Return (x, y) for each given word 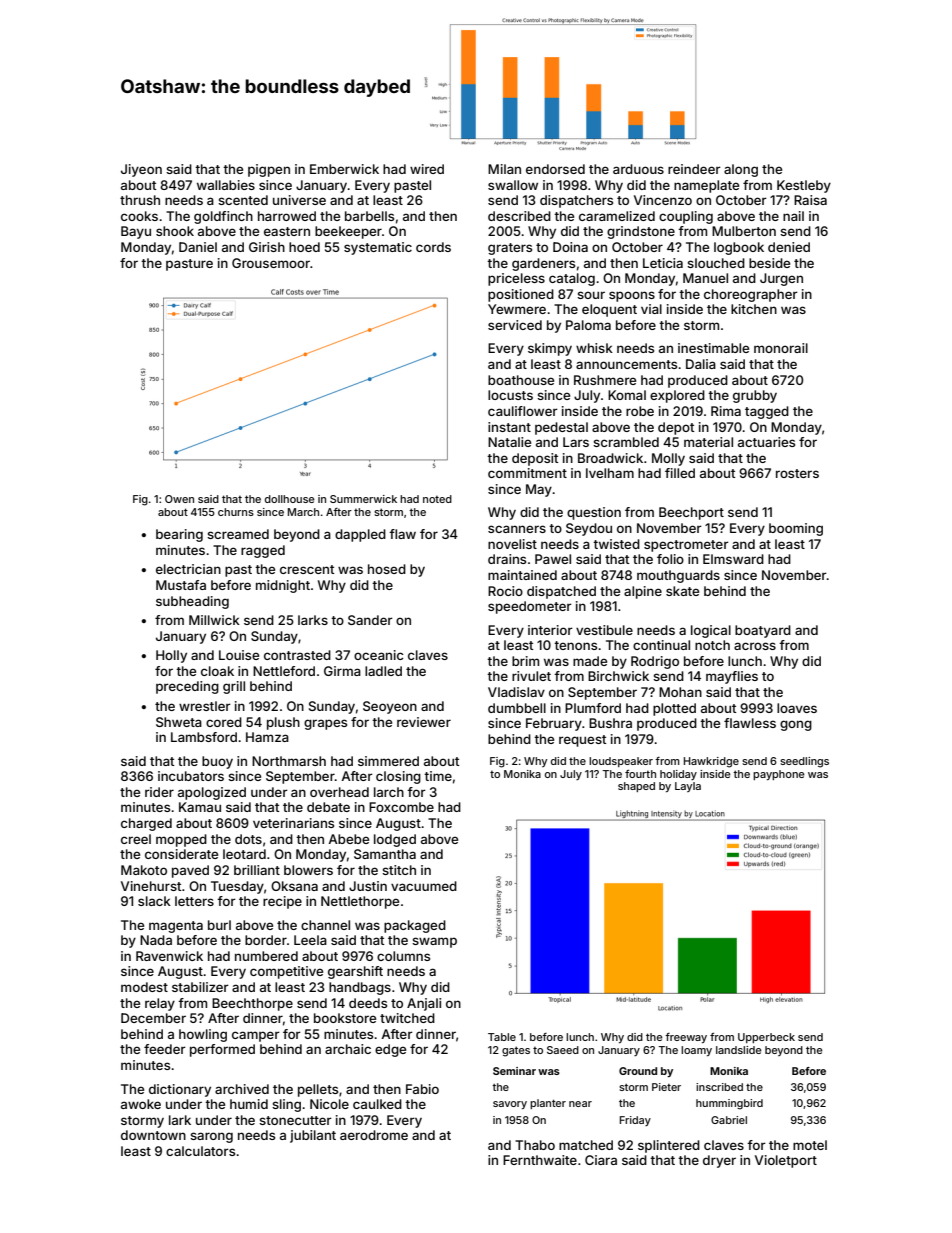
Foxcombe (401, 807)
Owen (179, 499)
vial (651, 309)
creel (136, 839)
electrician (188, 569)
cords (433, 247)
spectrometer (686, 546)
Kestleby (804, 186)
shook (175, 231)
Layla (688, 787)
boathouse (521, 380)
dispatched (561, 592)
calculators (200, 1151)
